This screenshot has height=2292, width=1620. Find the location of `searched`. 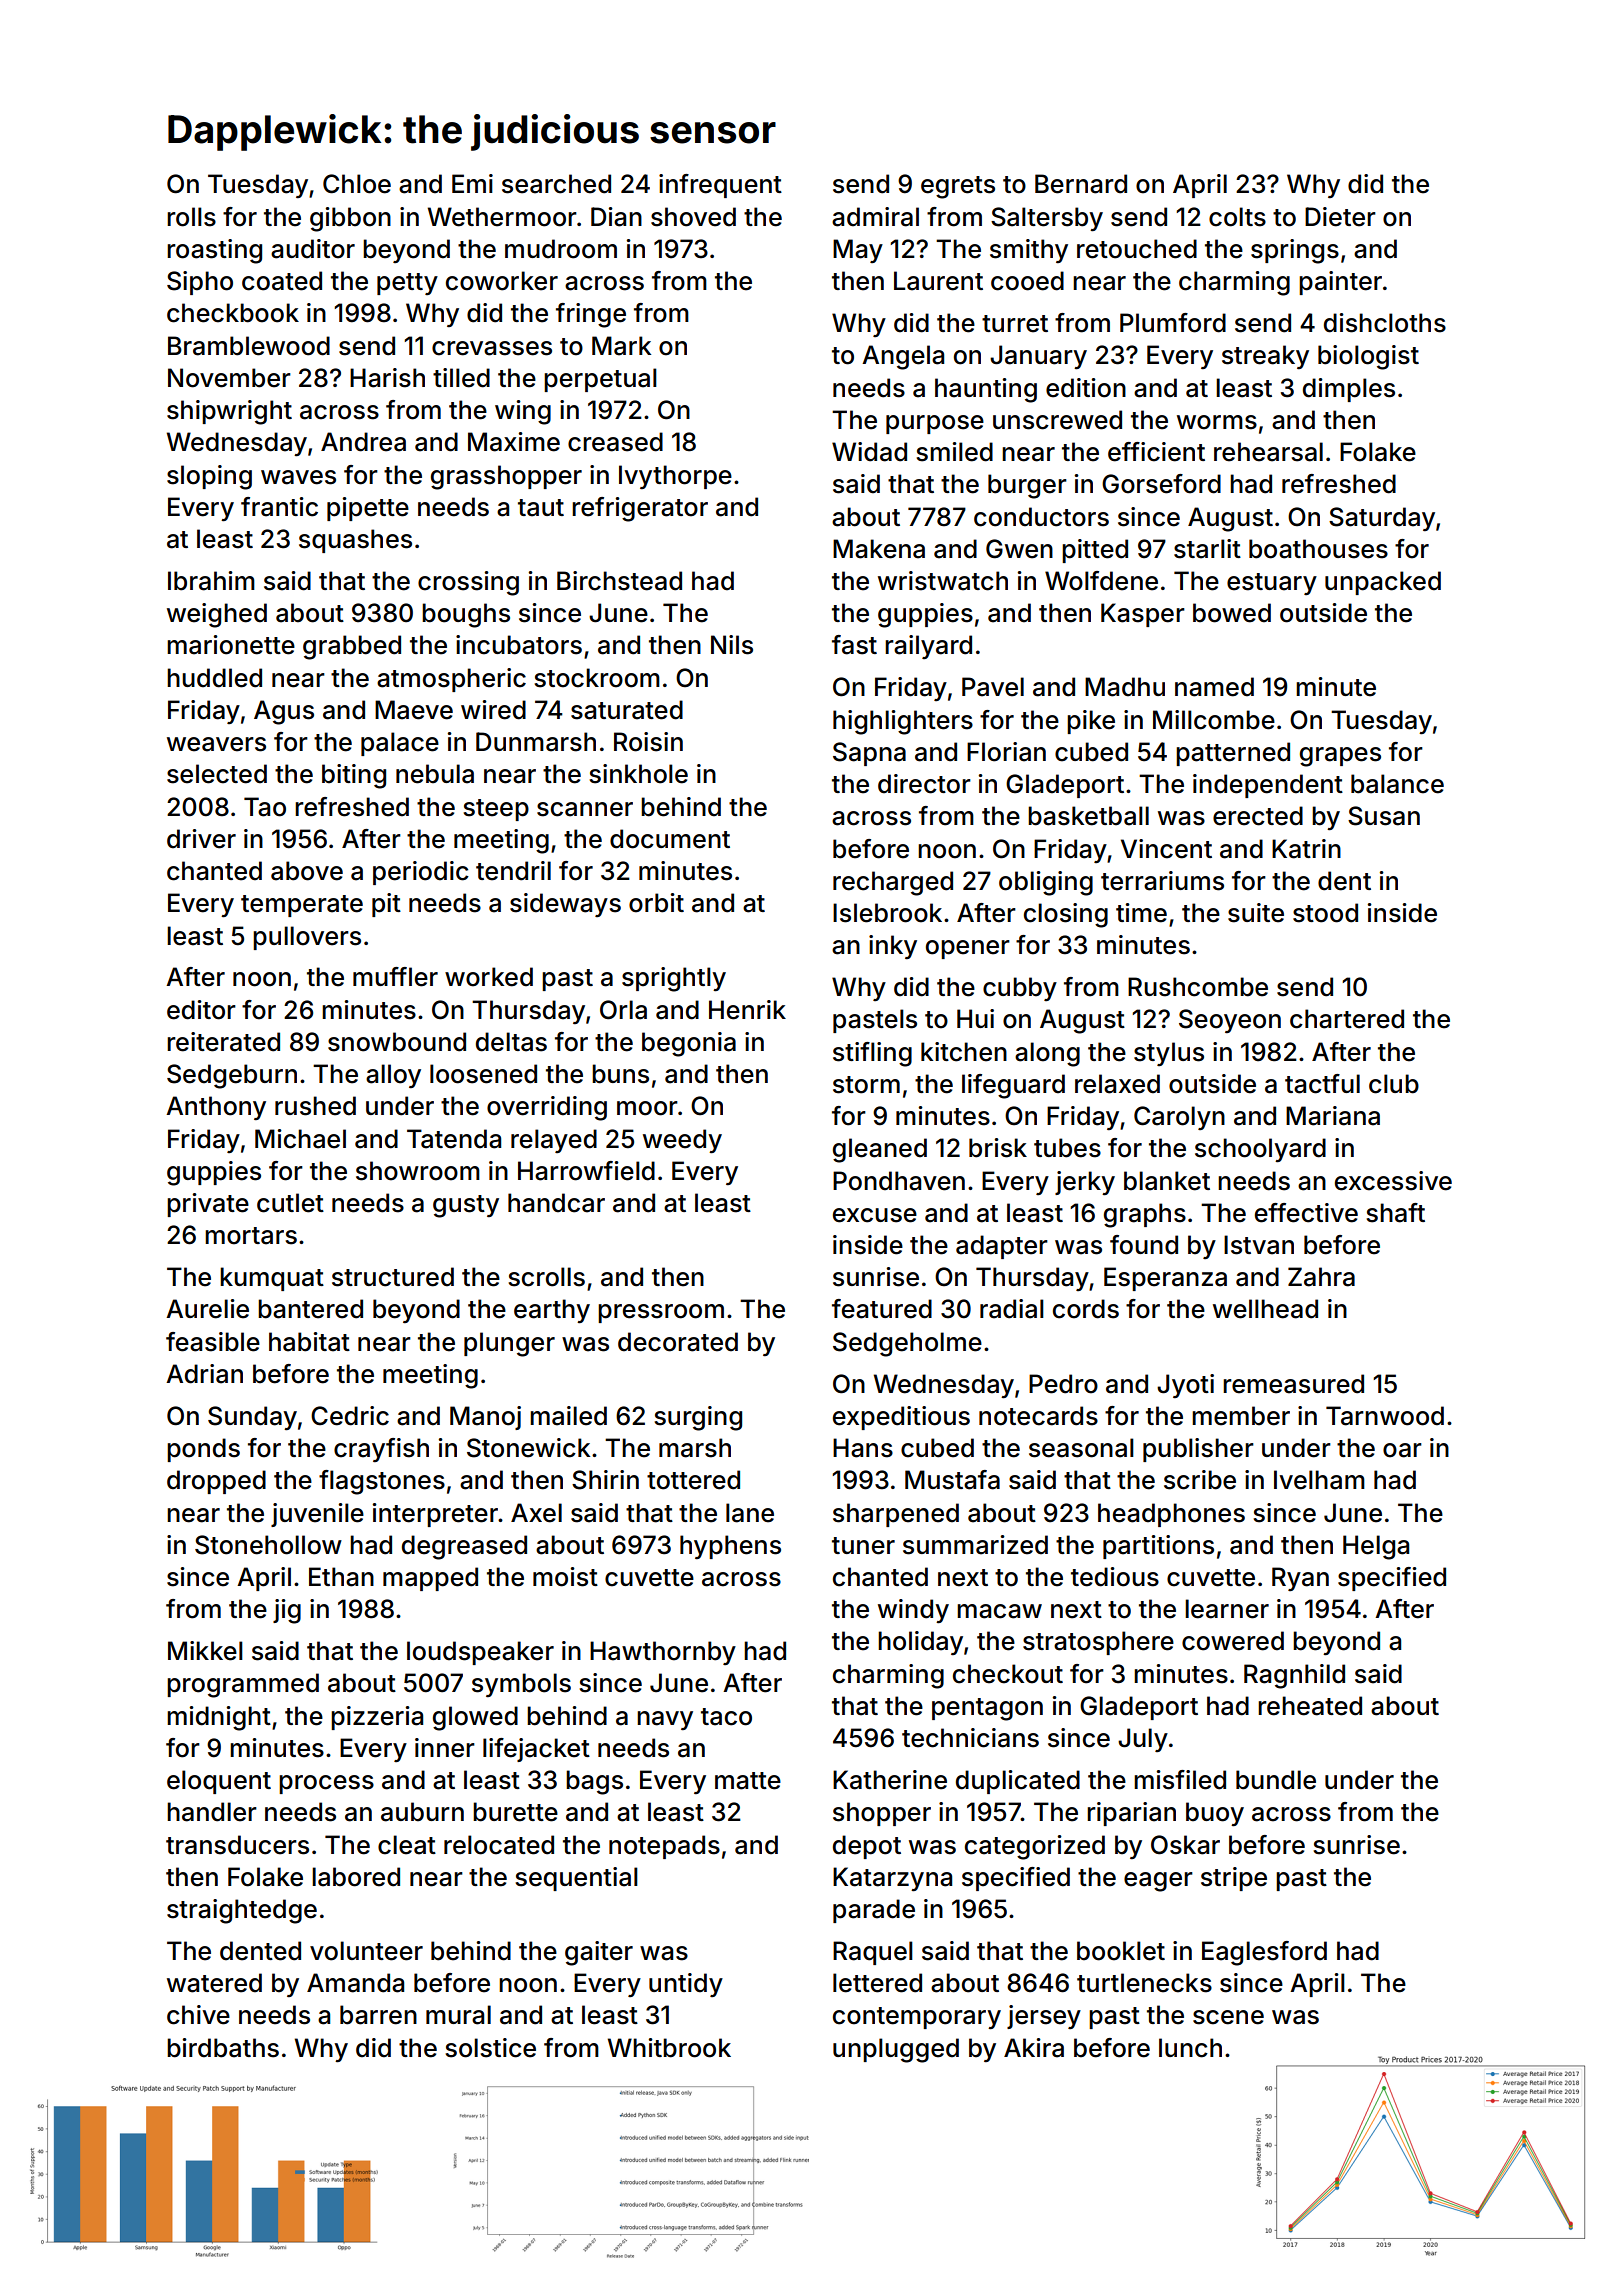

searched is located at coordinates (556, 184).
